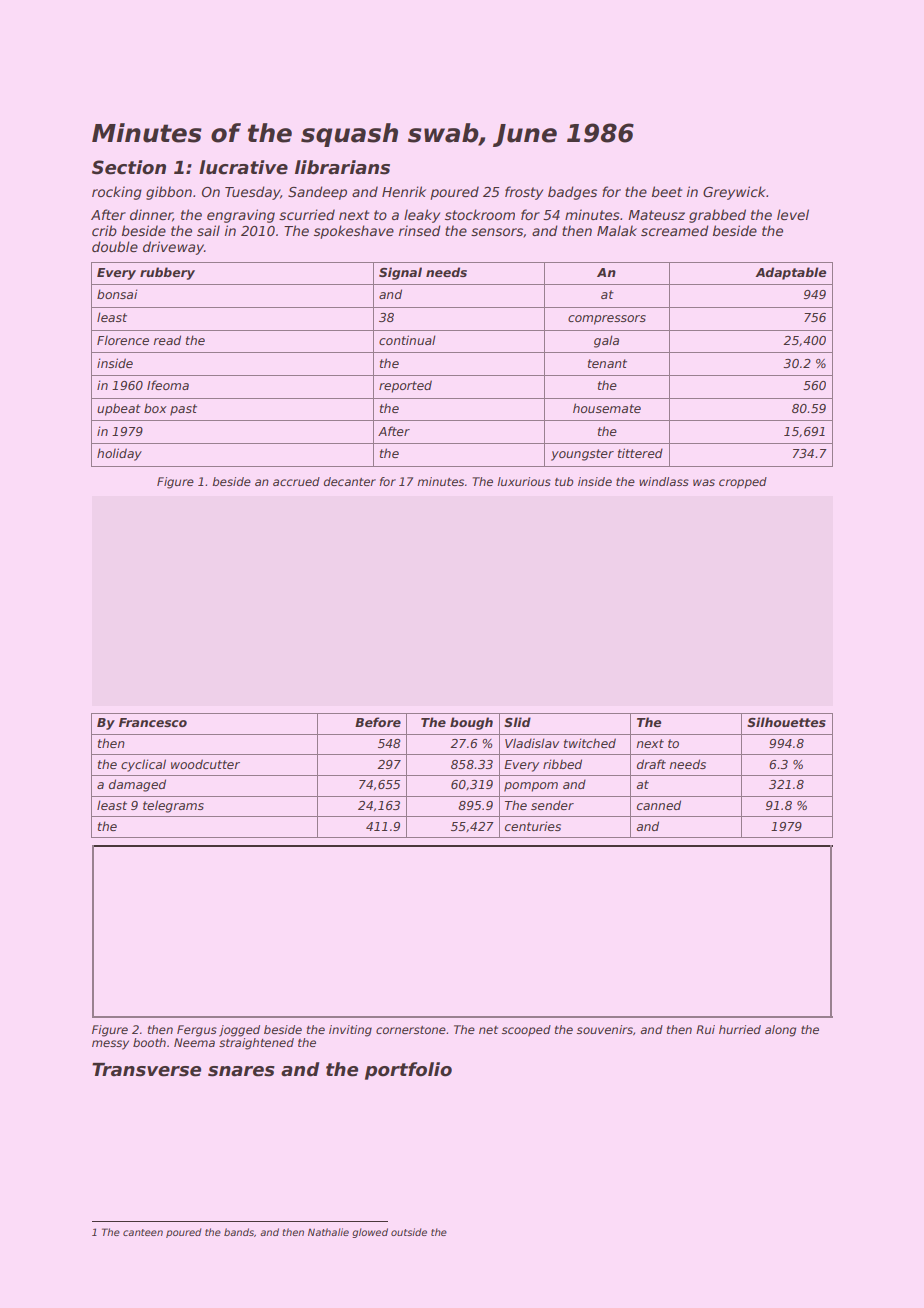 The width and height of the screenshot is (924, 1308). What do you see at coordinates (790, 273) in the screenshot?
I see `Adaptable` at bounding box center [790, 273].
